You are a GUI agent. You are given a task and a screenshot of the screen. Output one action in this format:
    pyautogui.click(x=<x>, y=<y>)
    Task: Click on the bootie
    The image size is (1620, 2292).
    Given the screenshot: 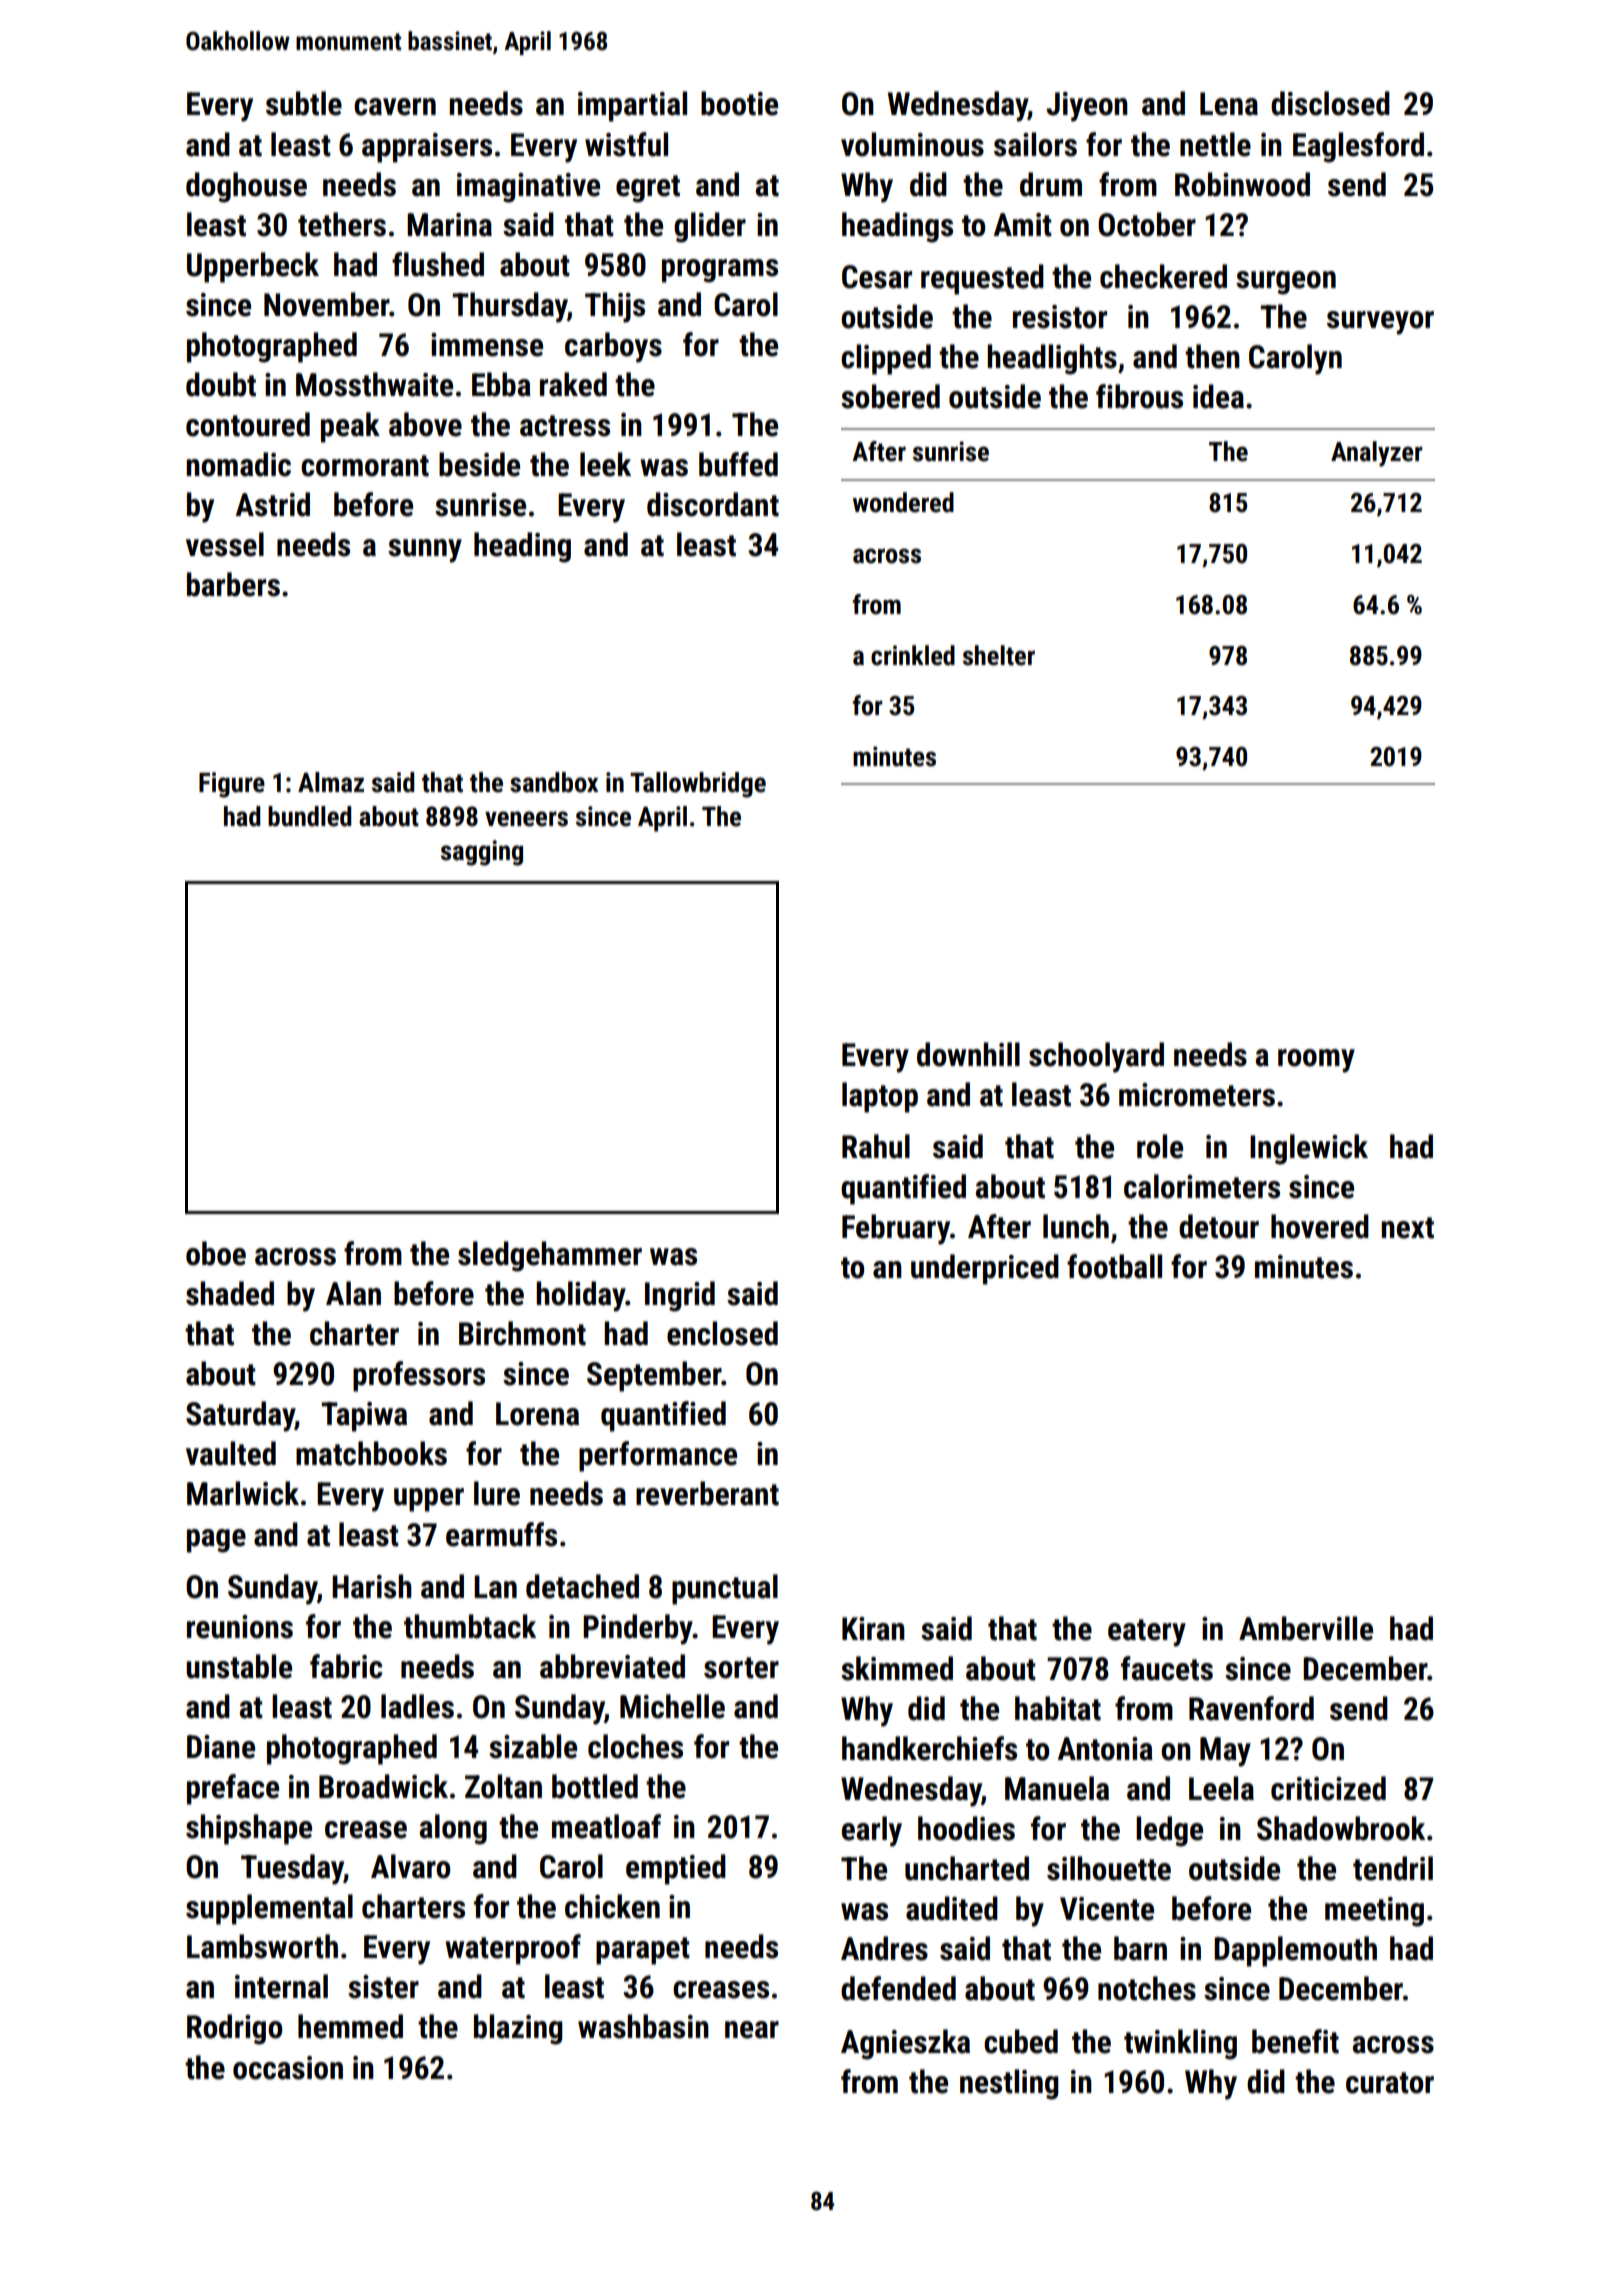 What is the action you would take?
    pyautogui.click(x=739, y=103)
